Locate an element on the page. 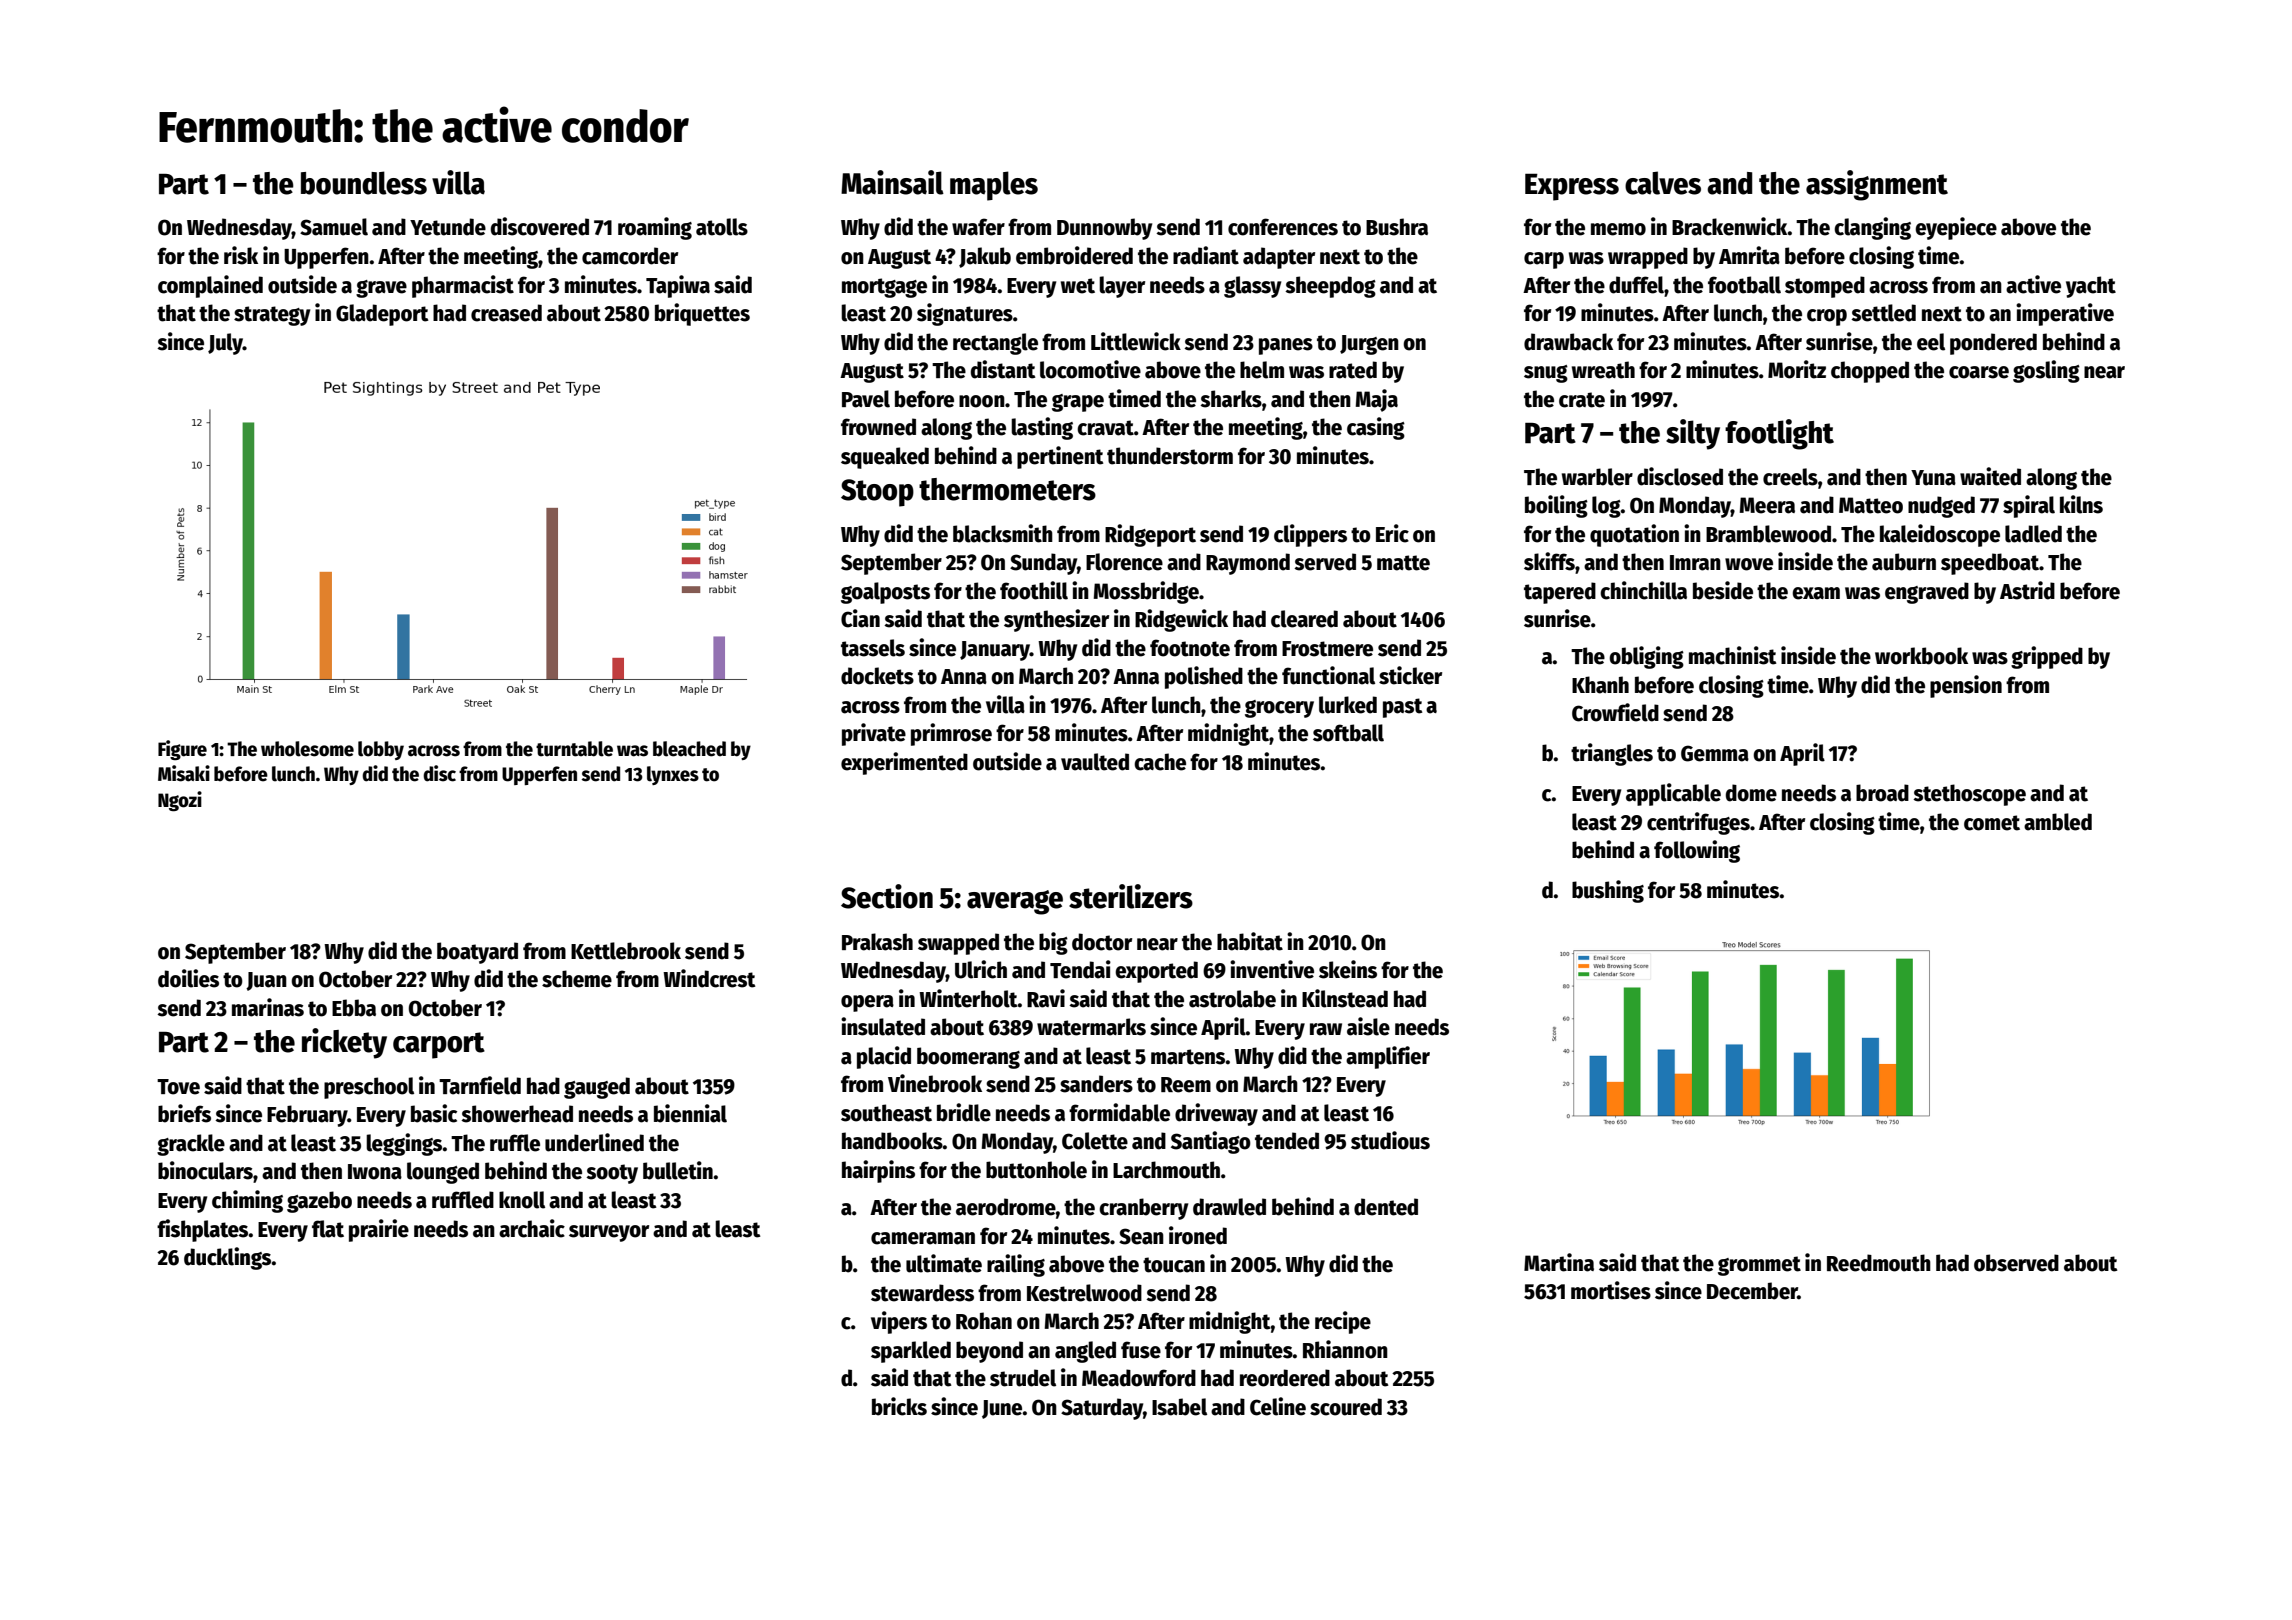  sticker is located at coordinates (1410, 675).
